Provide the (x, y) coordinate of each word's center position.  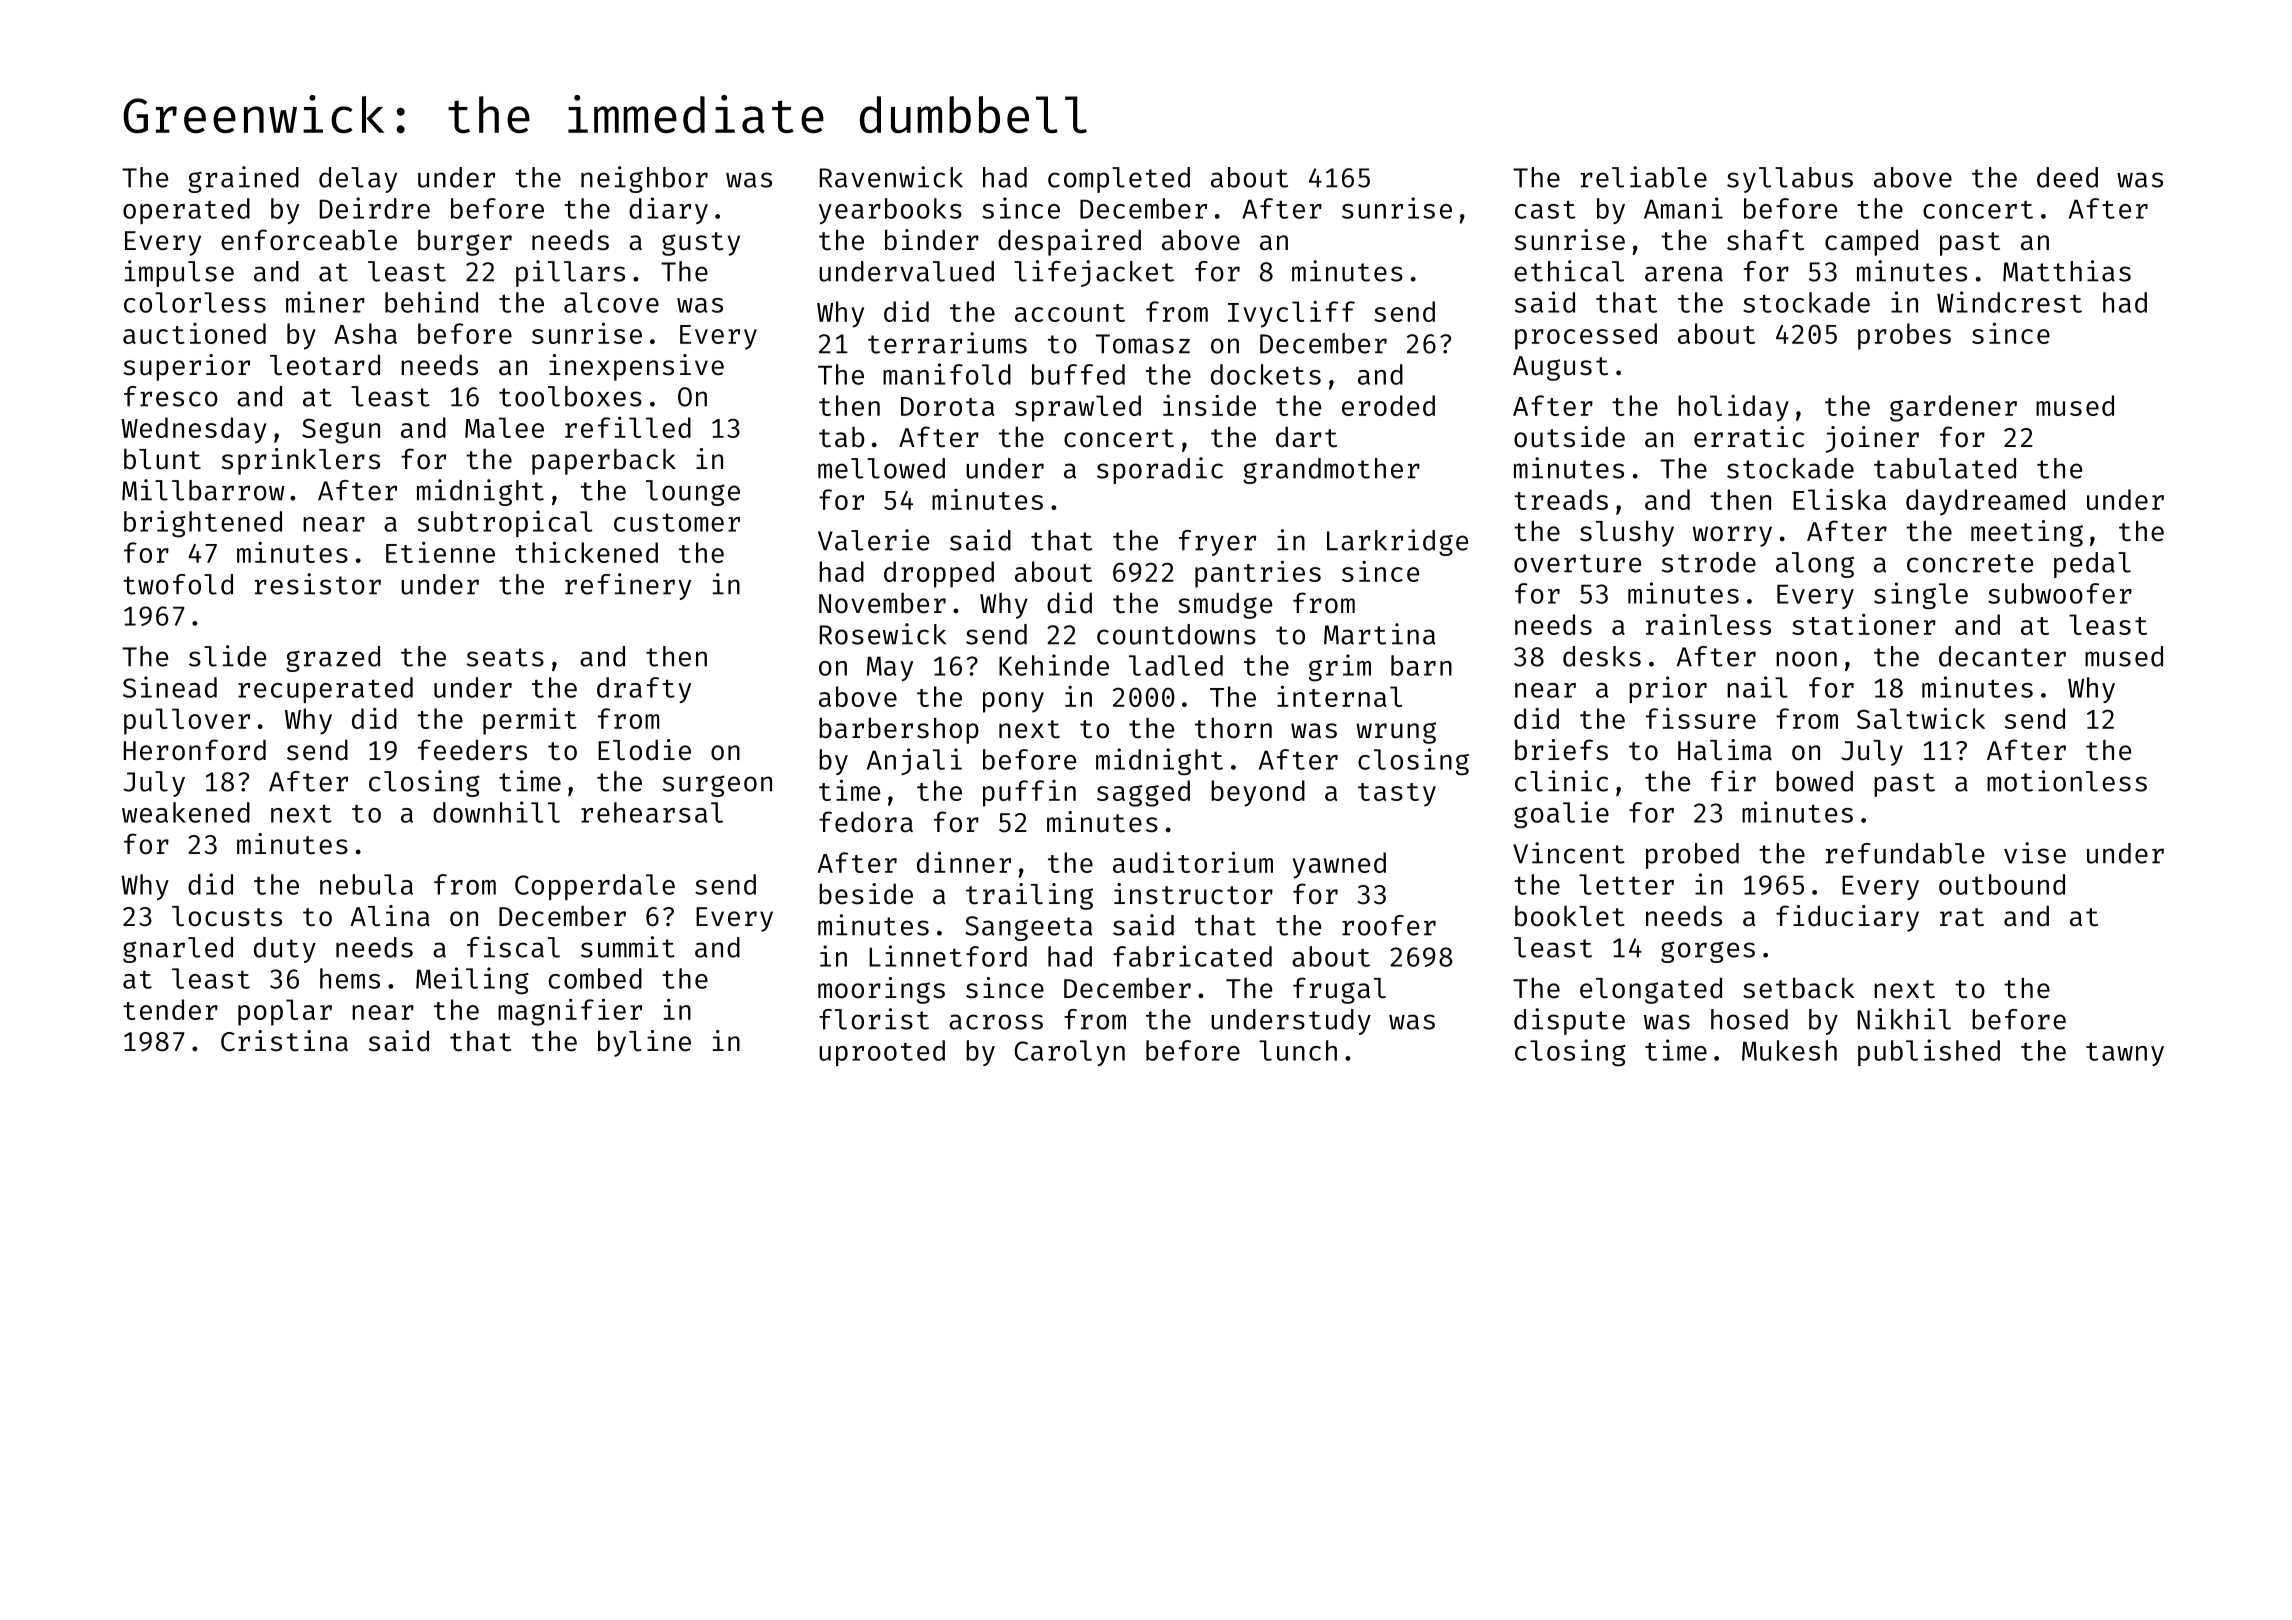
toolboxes (570, 396)
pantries (1258, 574)
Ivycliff (1291, 314)
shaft (1765, 240)
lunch (1298, 1050)
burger (465, 242)
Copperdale (595, 887)
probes (1904, 336)
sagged (1143, 793)
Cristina (284, 1041)
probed (1692, 856)
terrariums (947, 343)
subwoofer (2060, 593)
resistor (318, 584)
